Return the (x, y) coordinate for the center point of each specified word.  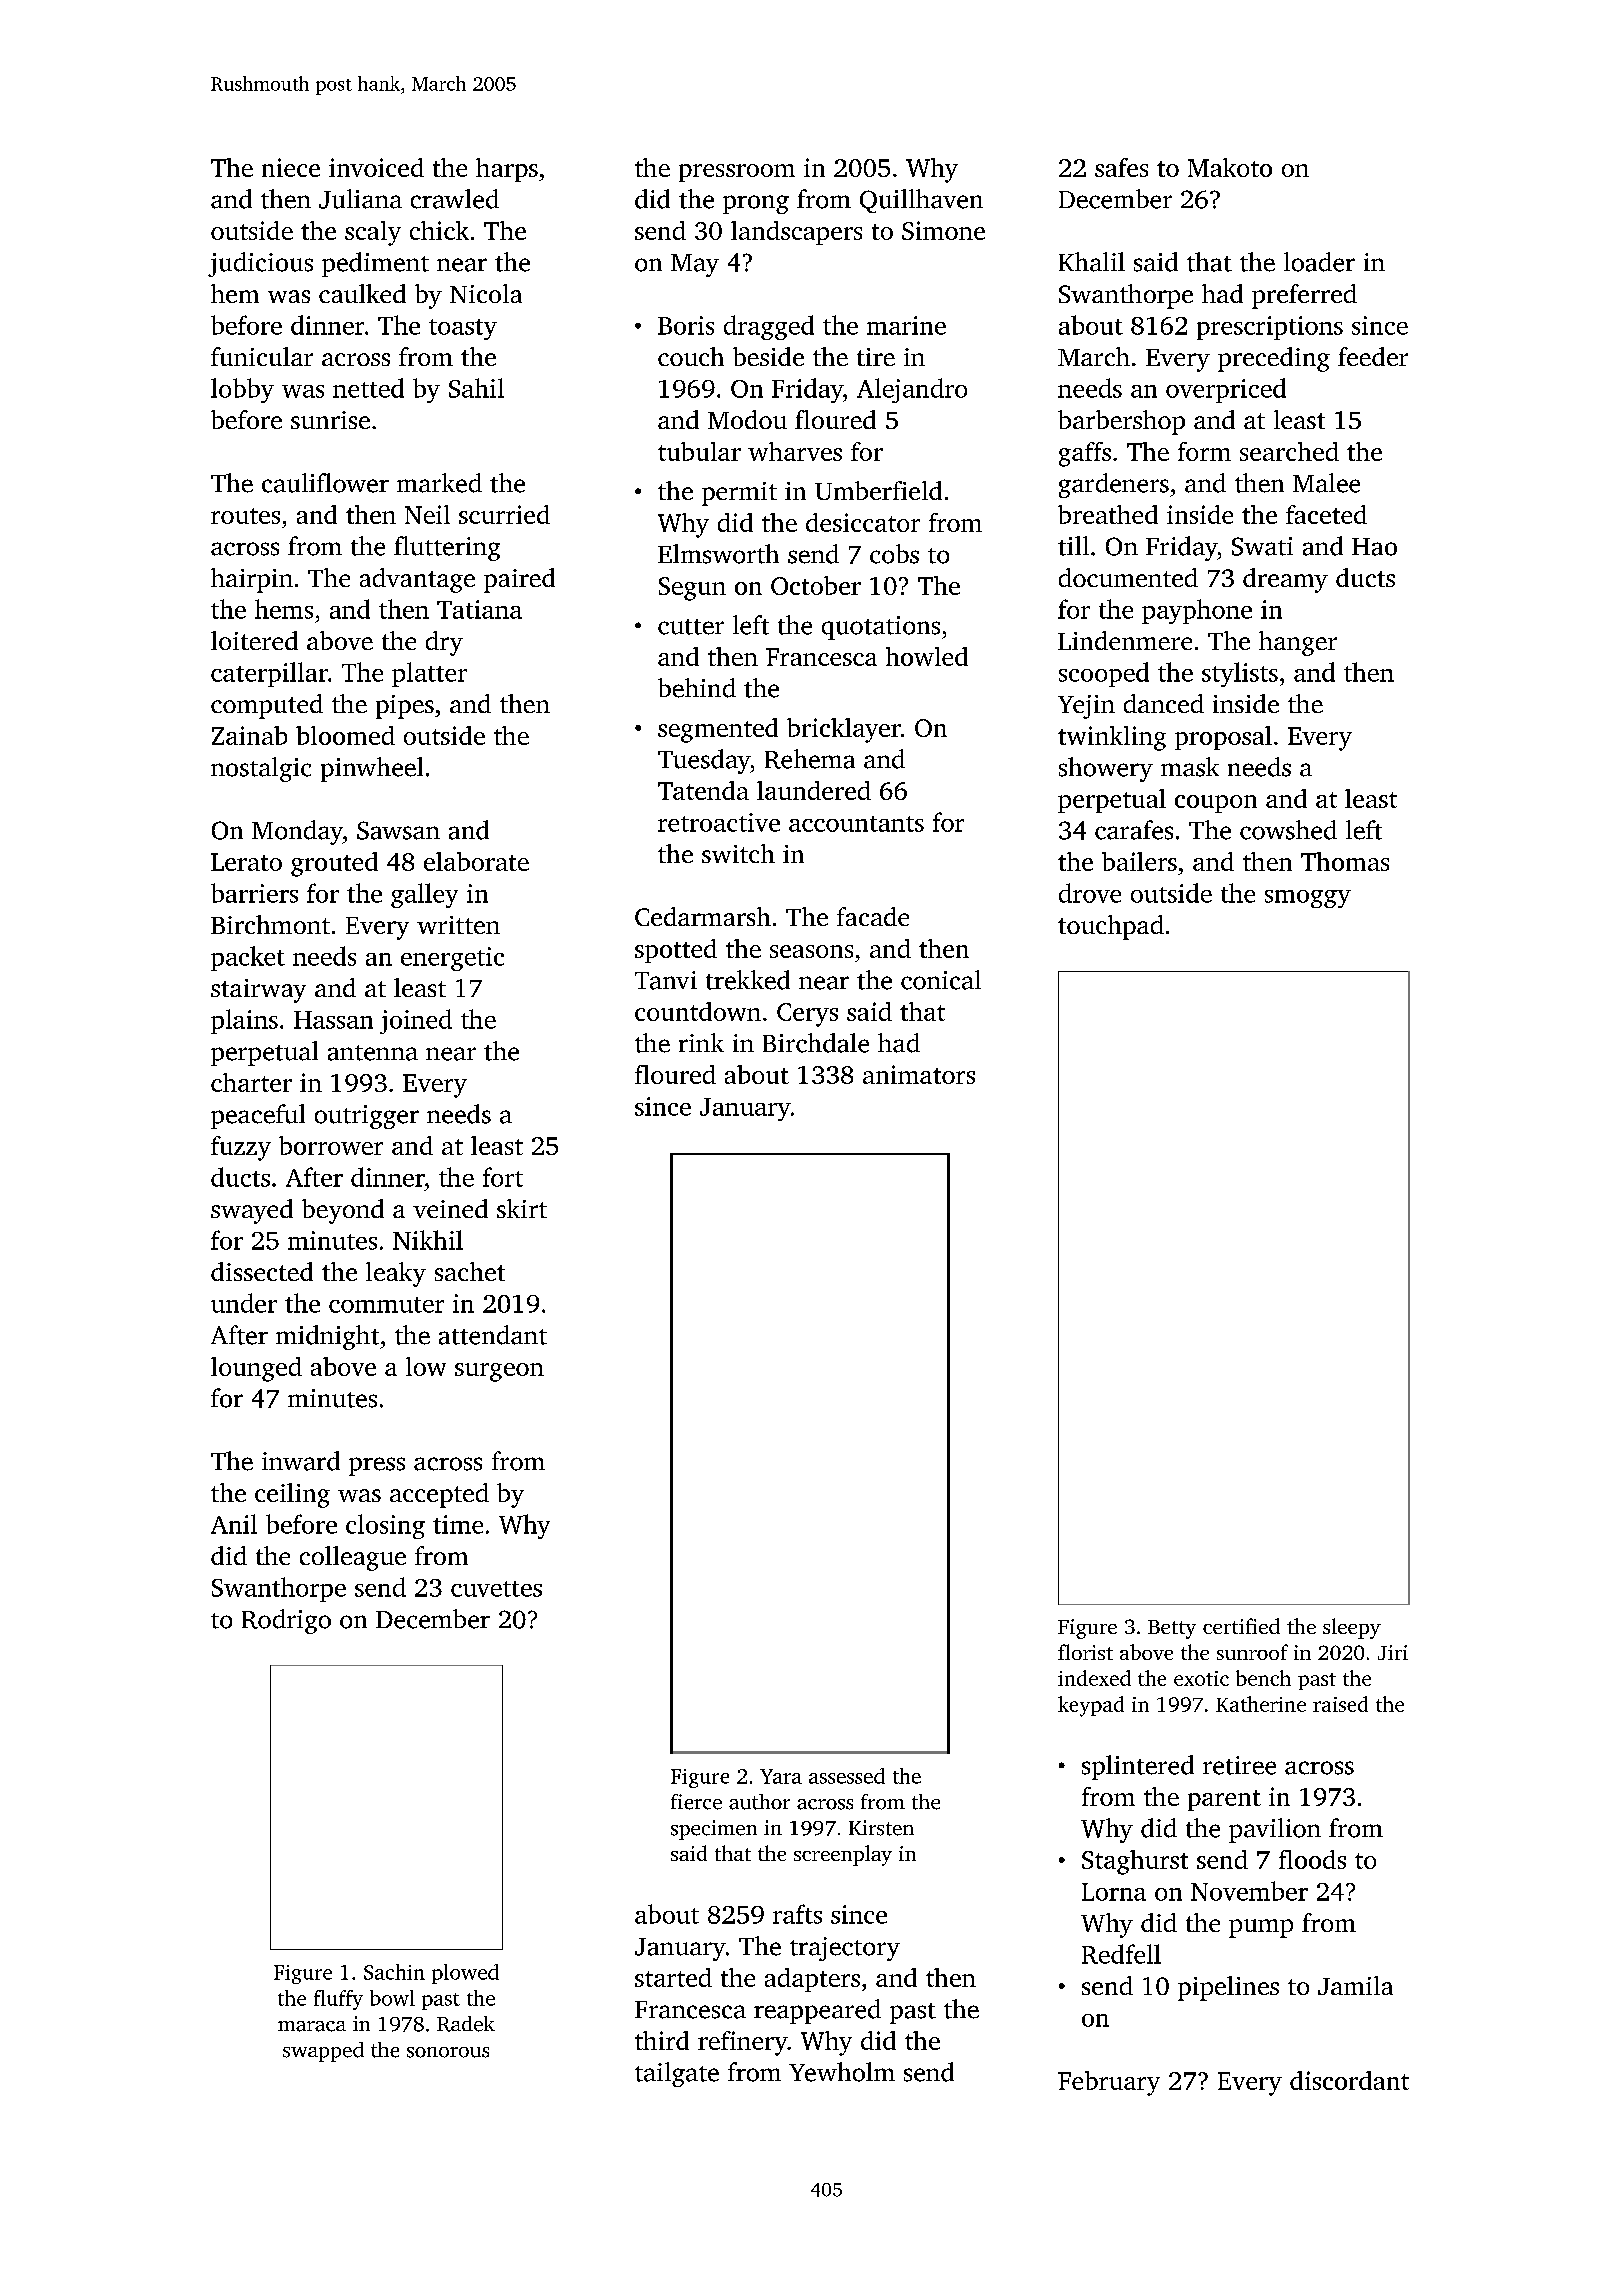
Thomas (1345, 861)
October (816, 585)
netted (368, 388)
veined (450, 1208)
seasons (811, 951)
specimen (714, 1830)
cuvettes (496, 1589)
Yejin (1086, 707)
